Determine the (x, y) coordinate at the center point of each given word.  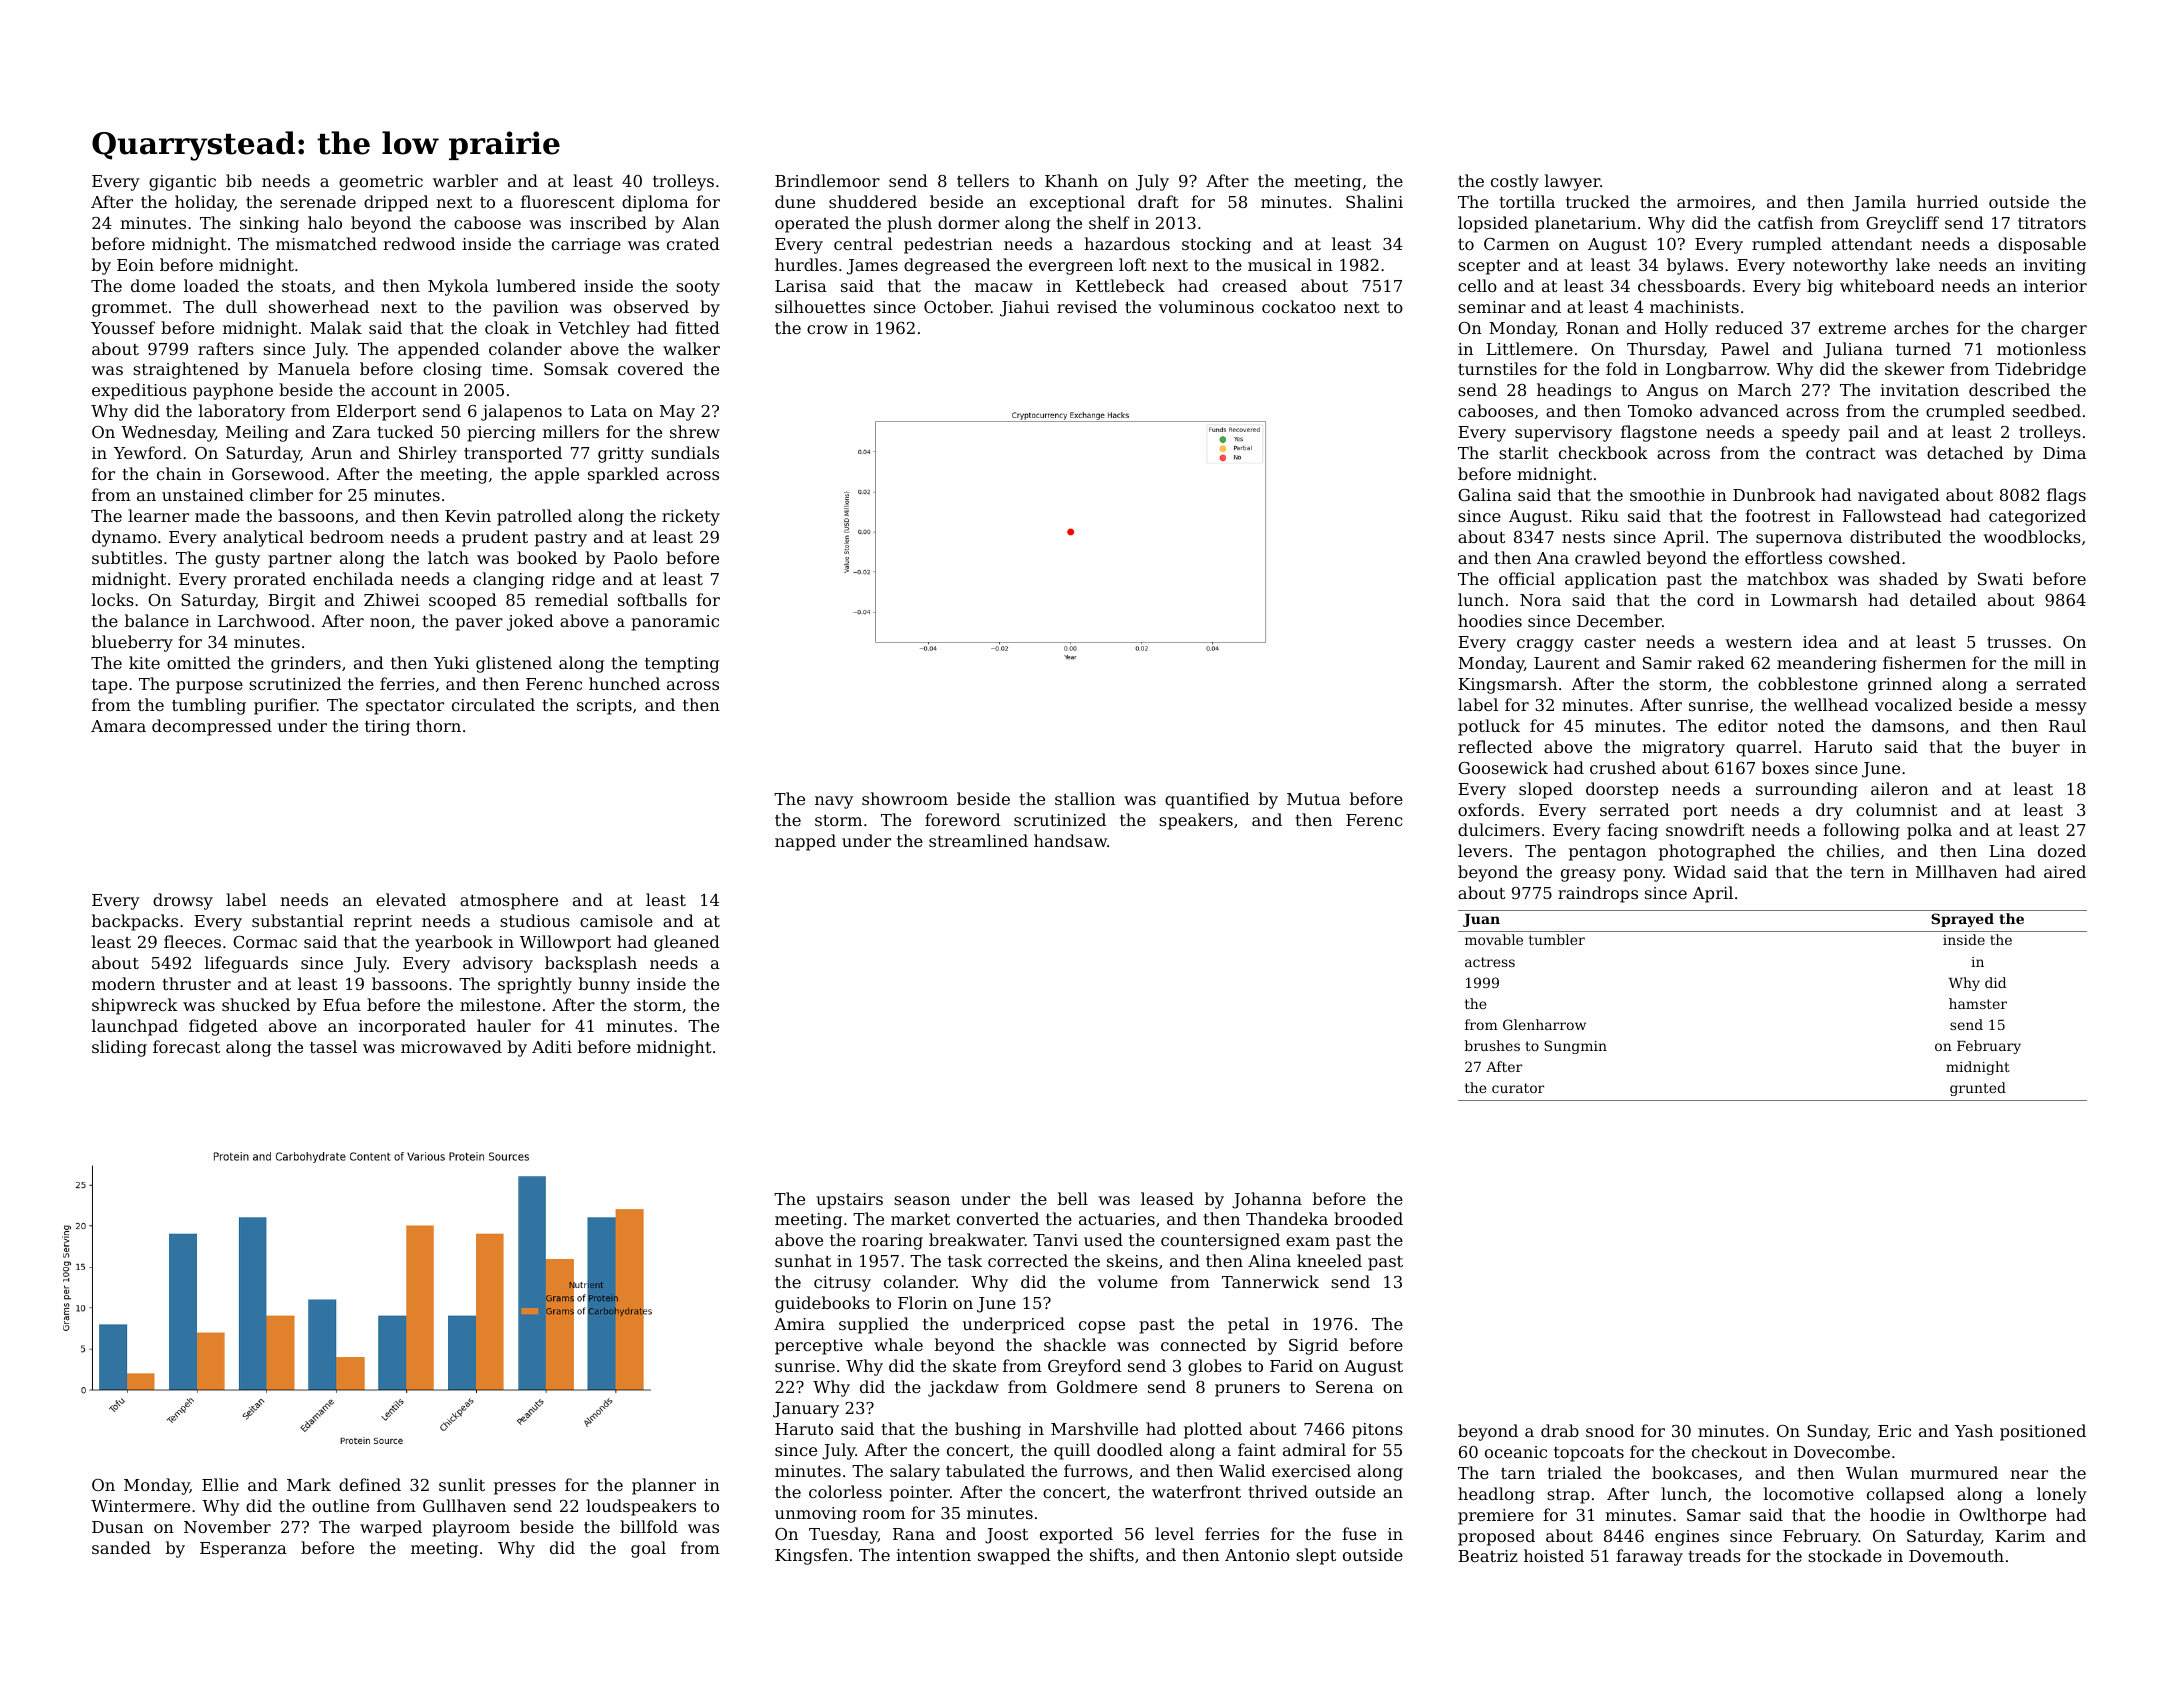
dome (153, 285)
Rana (914, 1534)
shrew (695, 431)
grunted (1978, 1089)
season (922, 1200)
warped (391, 1528)
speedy (1811, 433)
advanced (1739, 410)
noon (390, 622)
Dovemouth (1956, 1555)
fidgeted (223, 1027)
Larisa (801, 286)
